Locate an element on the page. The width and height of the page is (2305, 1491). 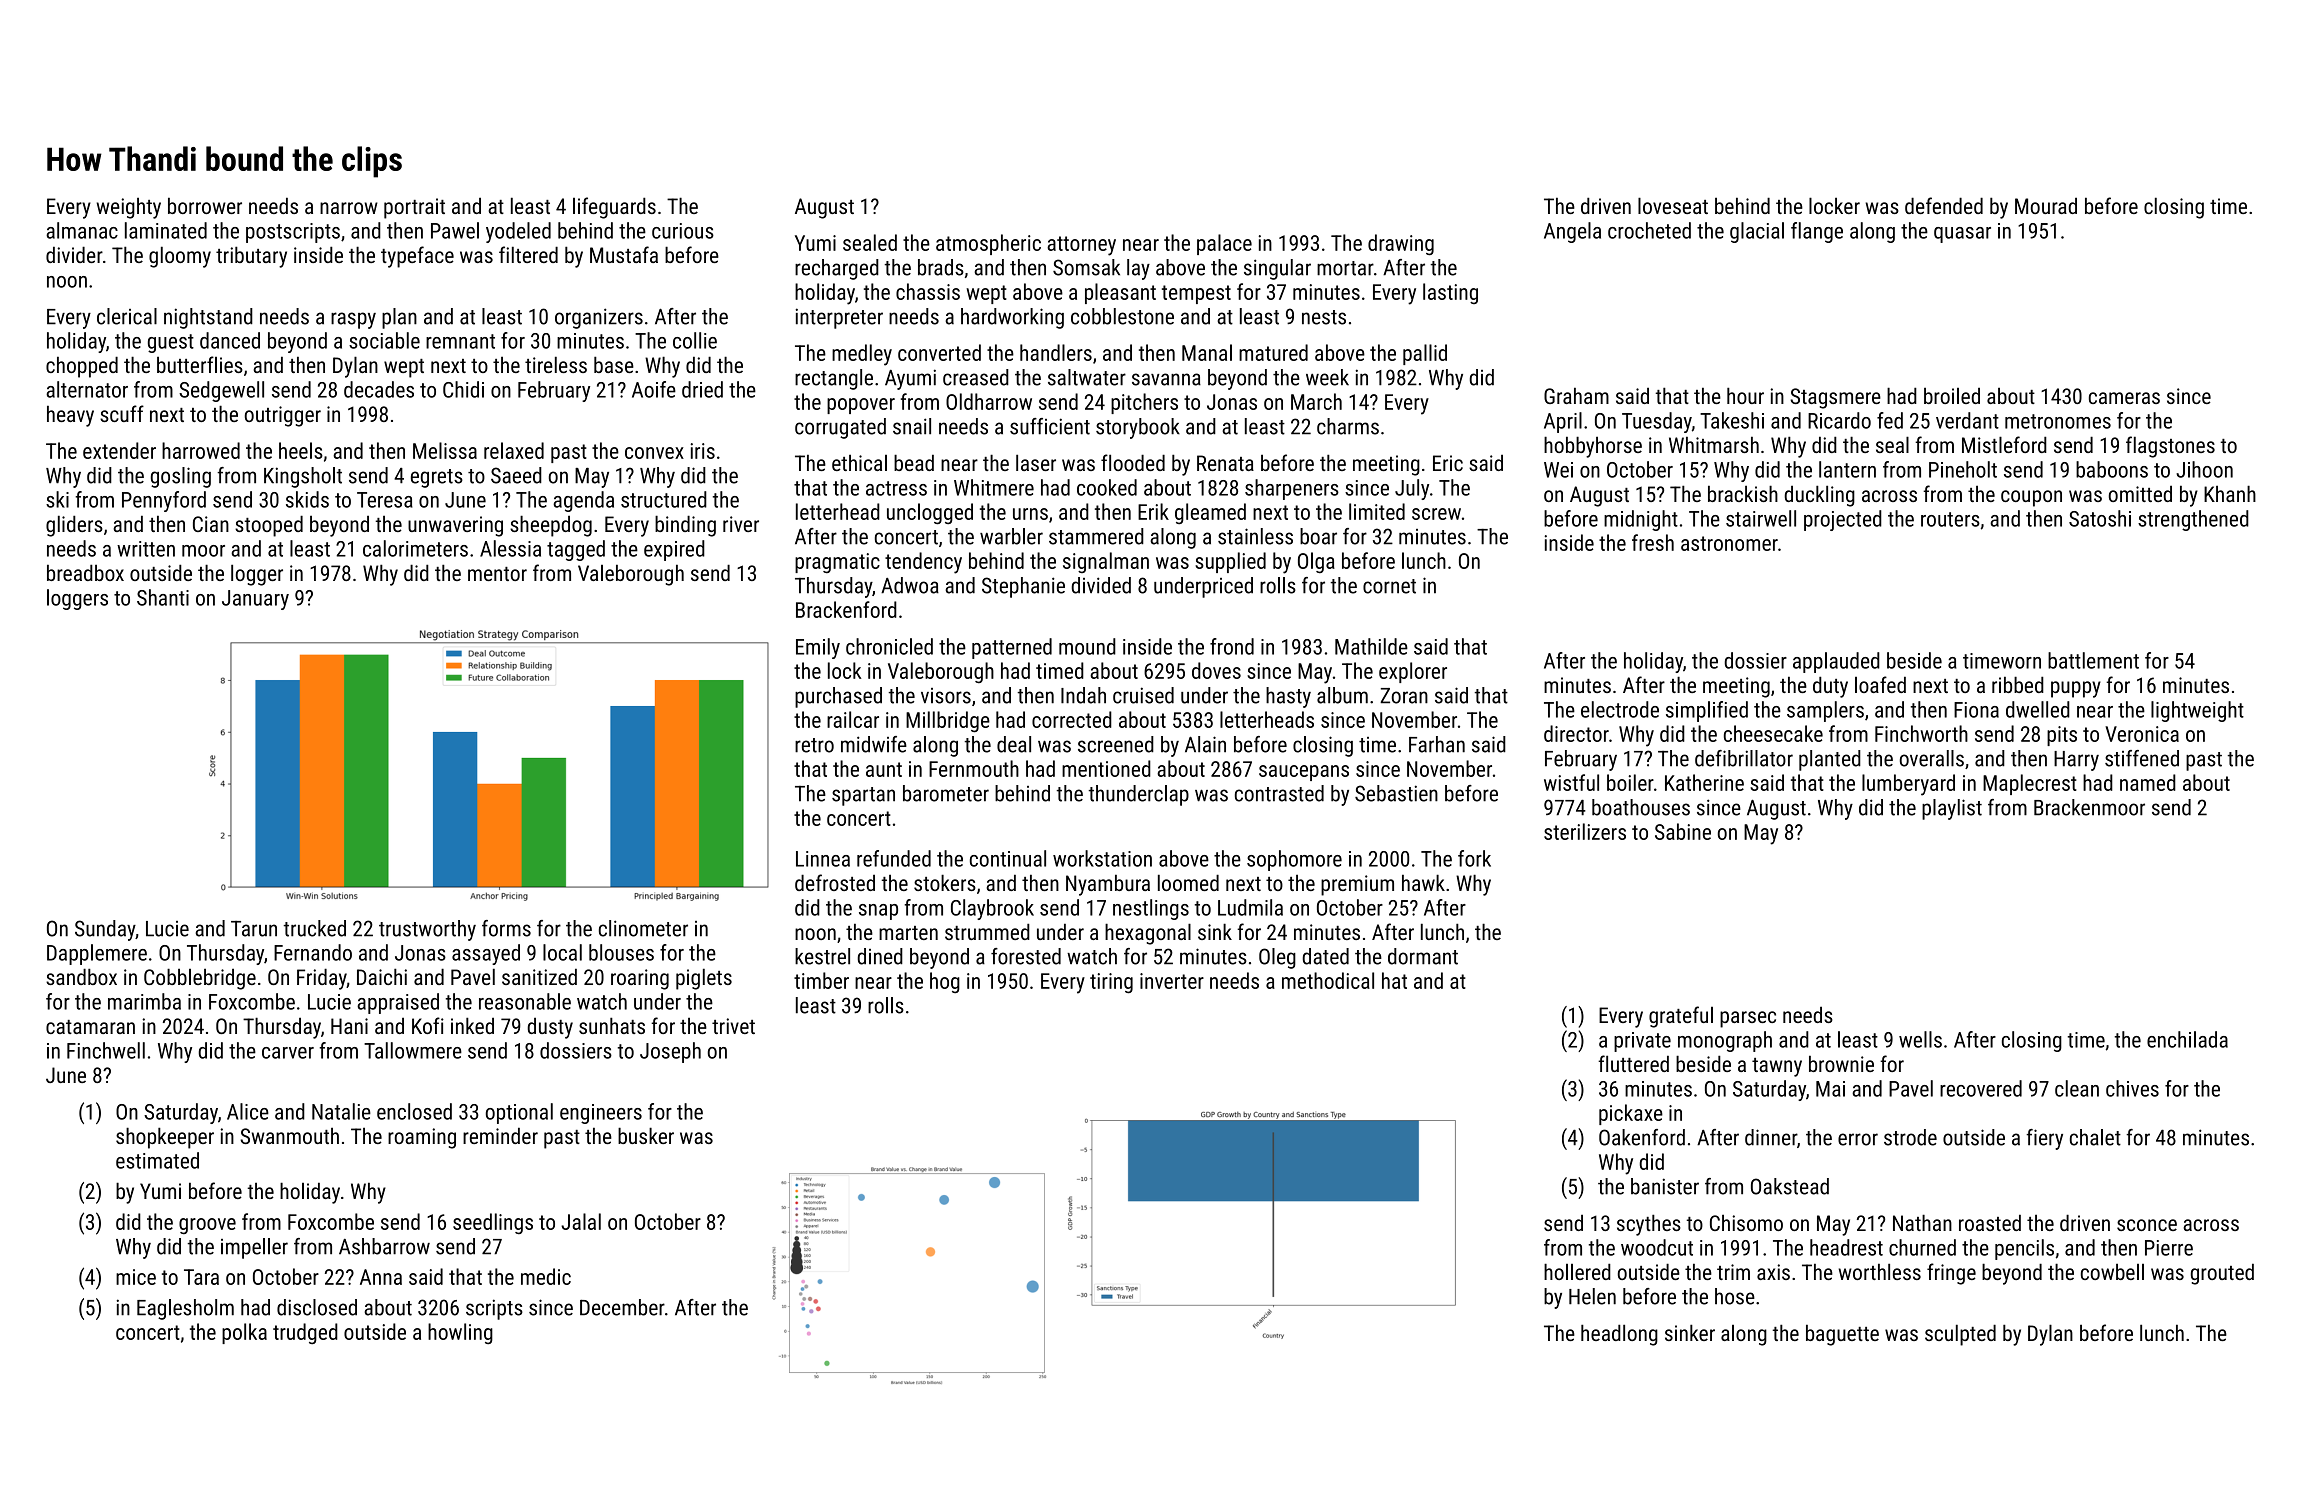
visors is located at coordinates (946, 696).
